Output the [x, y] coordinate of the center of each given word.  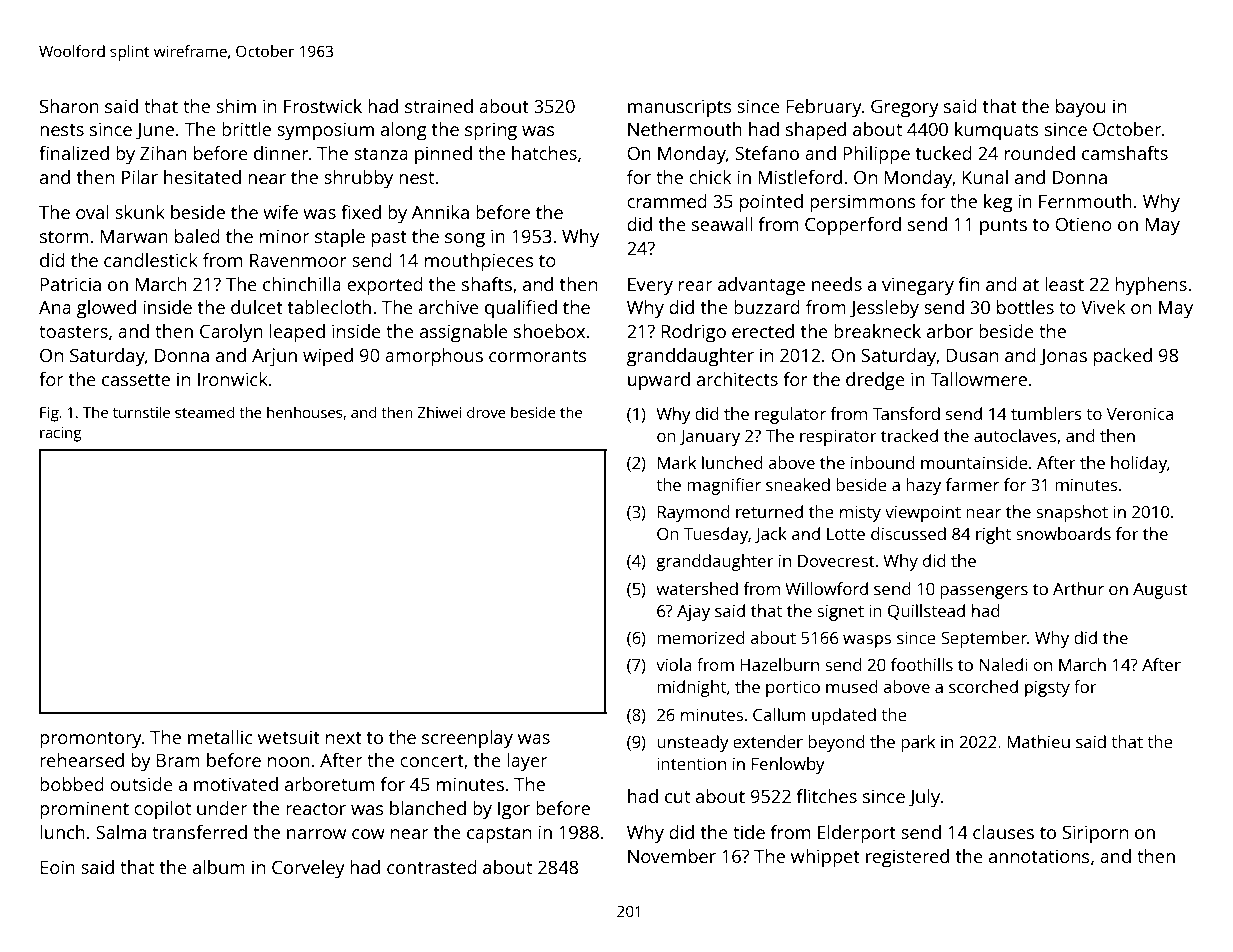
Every [650, 287]
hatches [544, 153]
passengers [984, 592]
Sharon [69, 106]
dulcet [257, 307]
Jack [771, 535]
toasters [73, 332]
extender [768, 741]
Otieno [1083, 224]
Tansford [906, 413]
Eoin [57, 867]
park [918, 743]
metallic [220, 737]
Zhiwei [440, 412]
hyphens [1151, 286]
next [344, 738]
